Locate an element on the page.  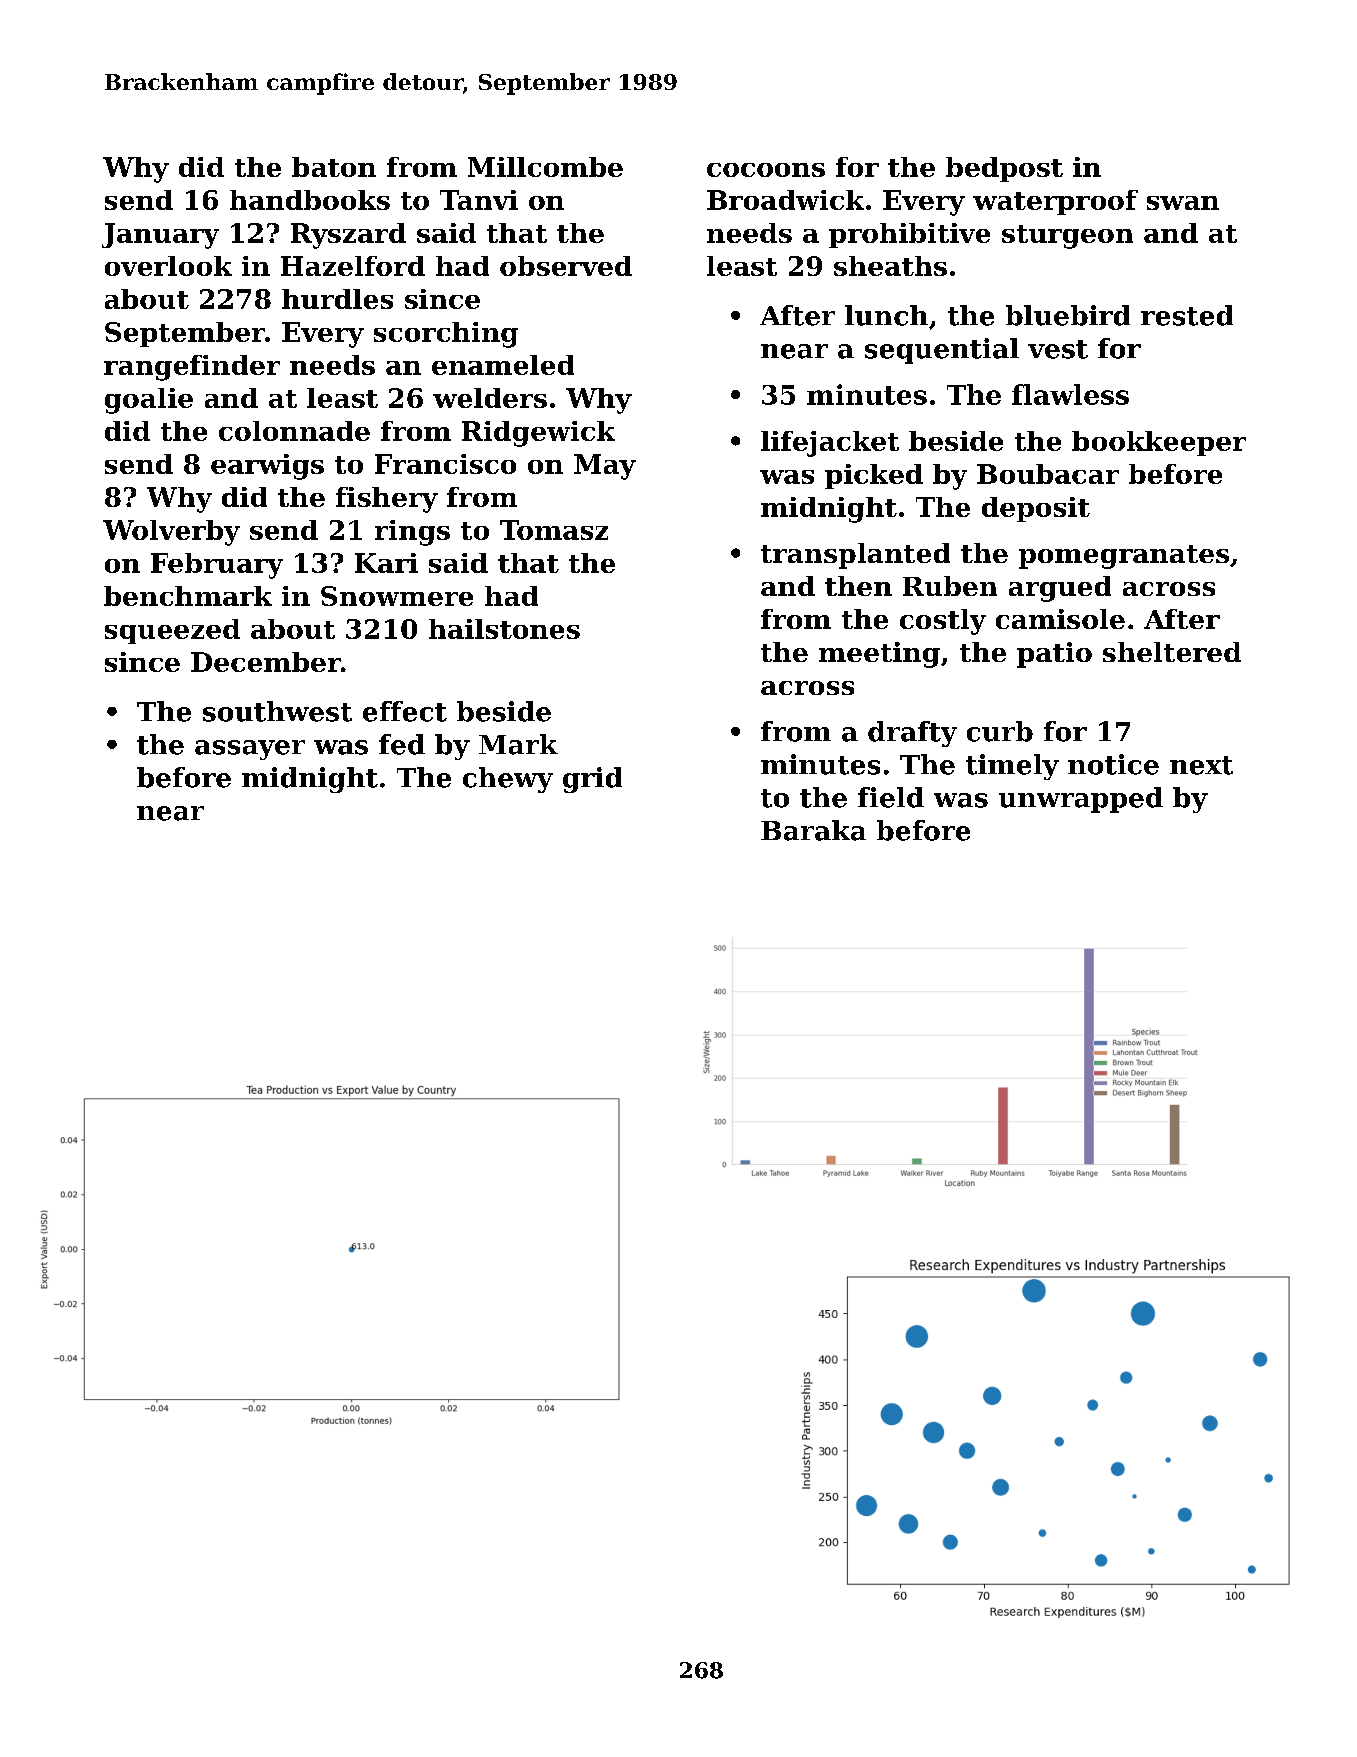
scorching is located at coordinates (446, 335).
